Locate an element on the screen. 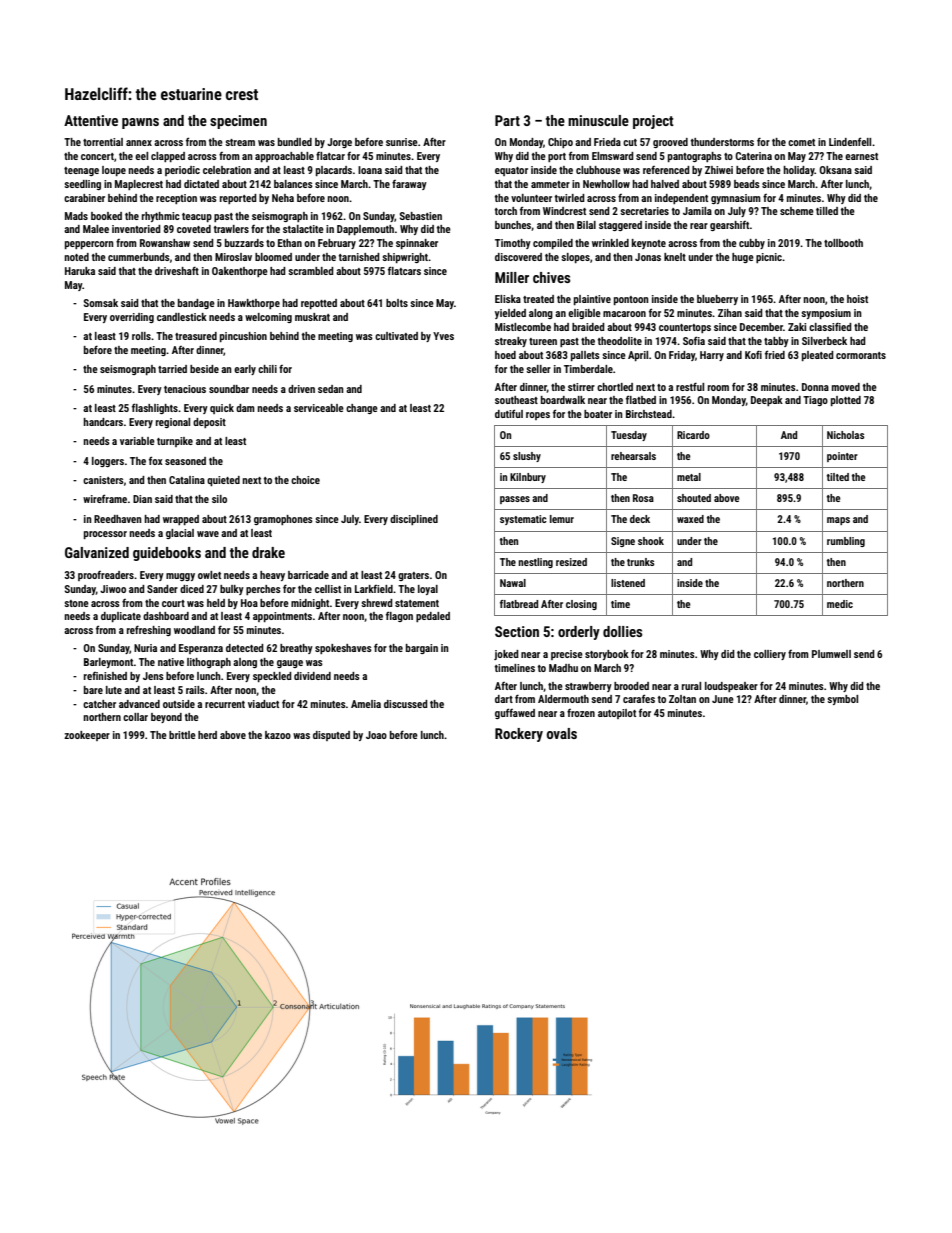  approachable is located at coordinates (284, 157).
